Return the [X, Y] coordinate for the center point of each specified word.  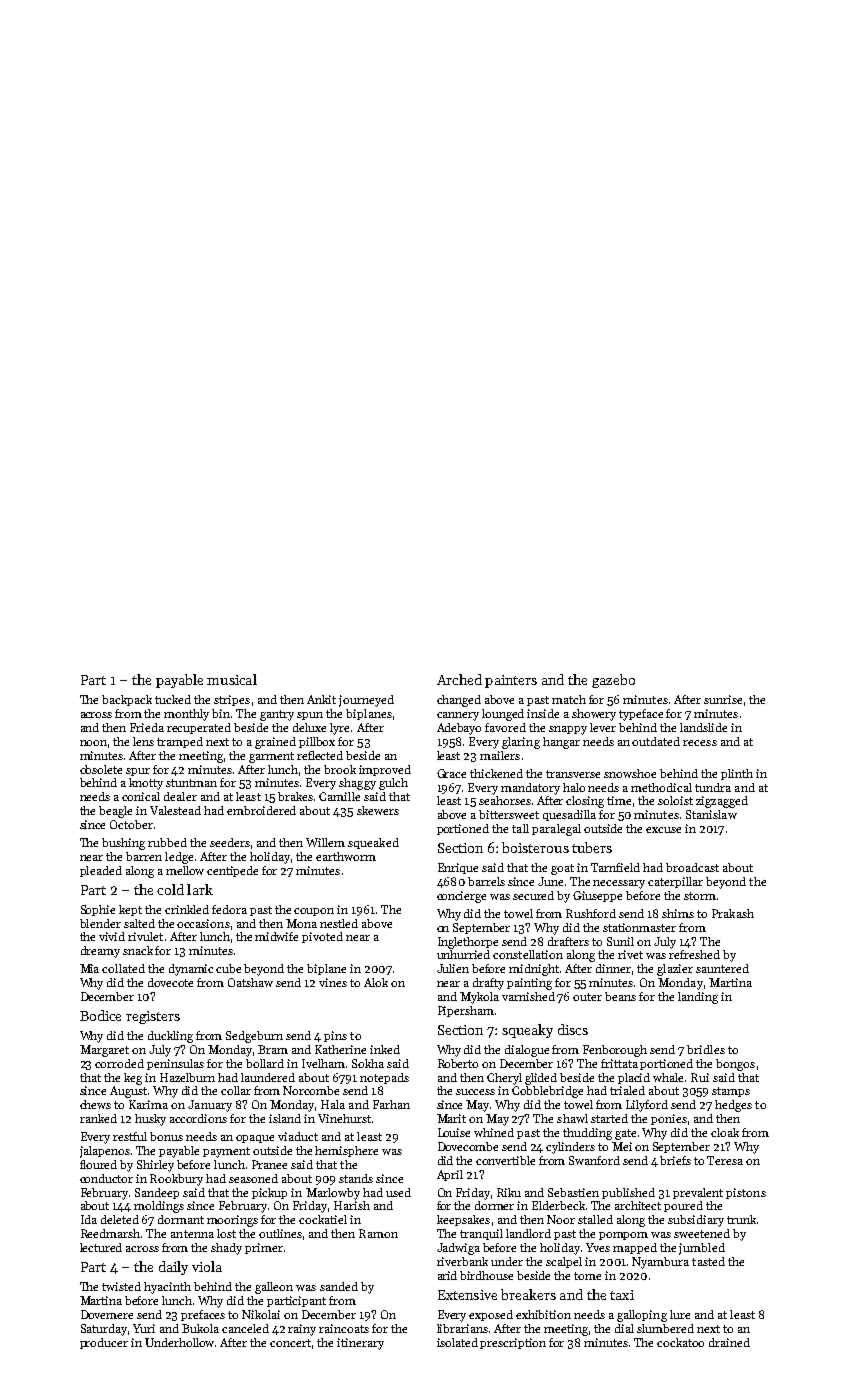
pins [335, 1036]
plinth [737, 774]
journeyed [366, 701]
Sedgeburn [254, 1037]
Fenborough [615, 1051]
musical [232, 679]
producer [104, 1343]
